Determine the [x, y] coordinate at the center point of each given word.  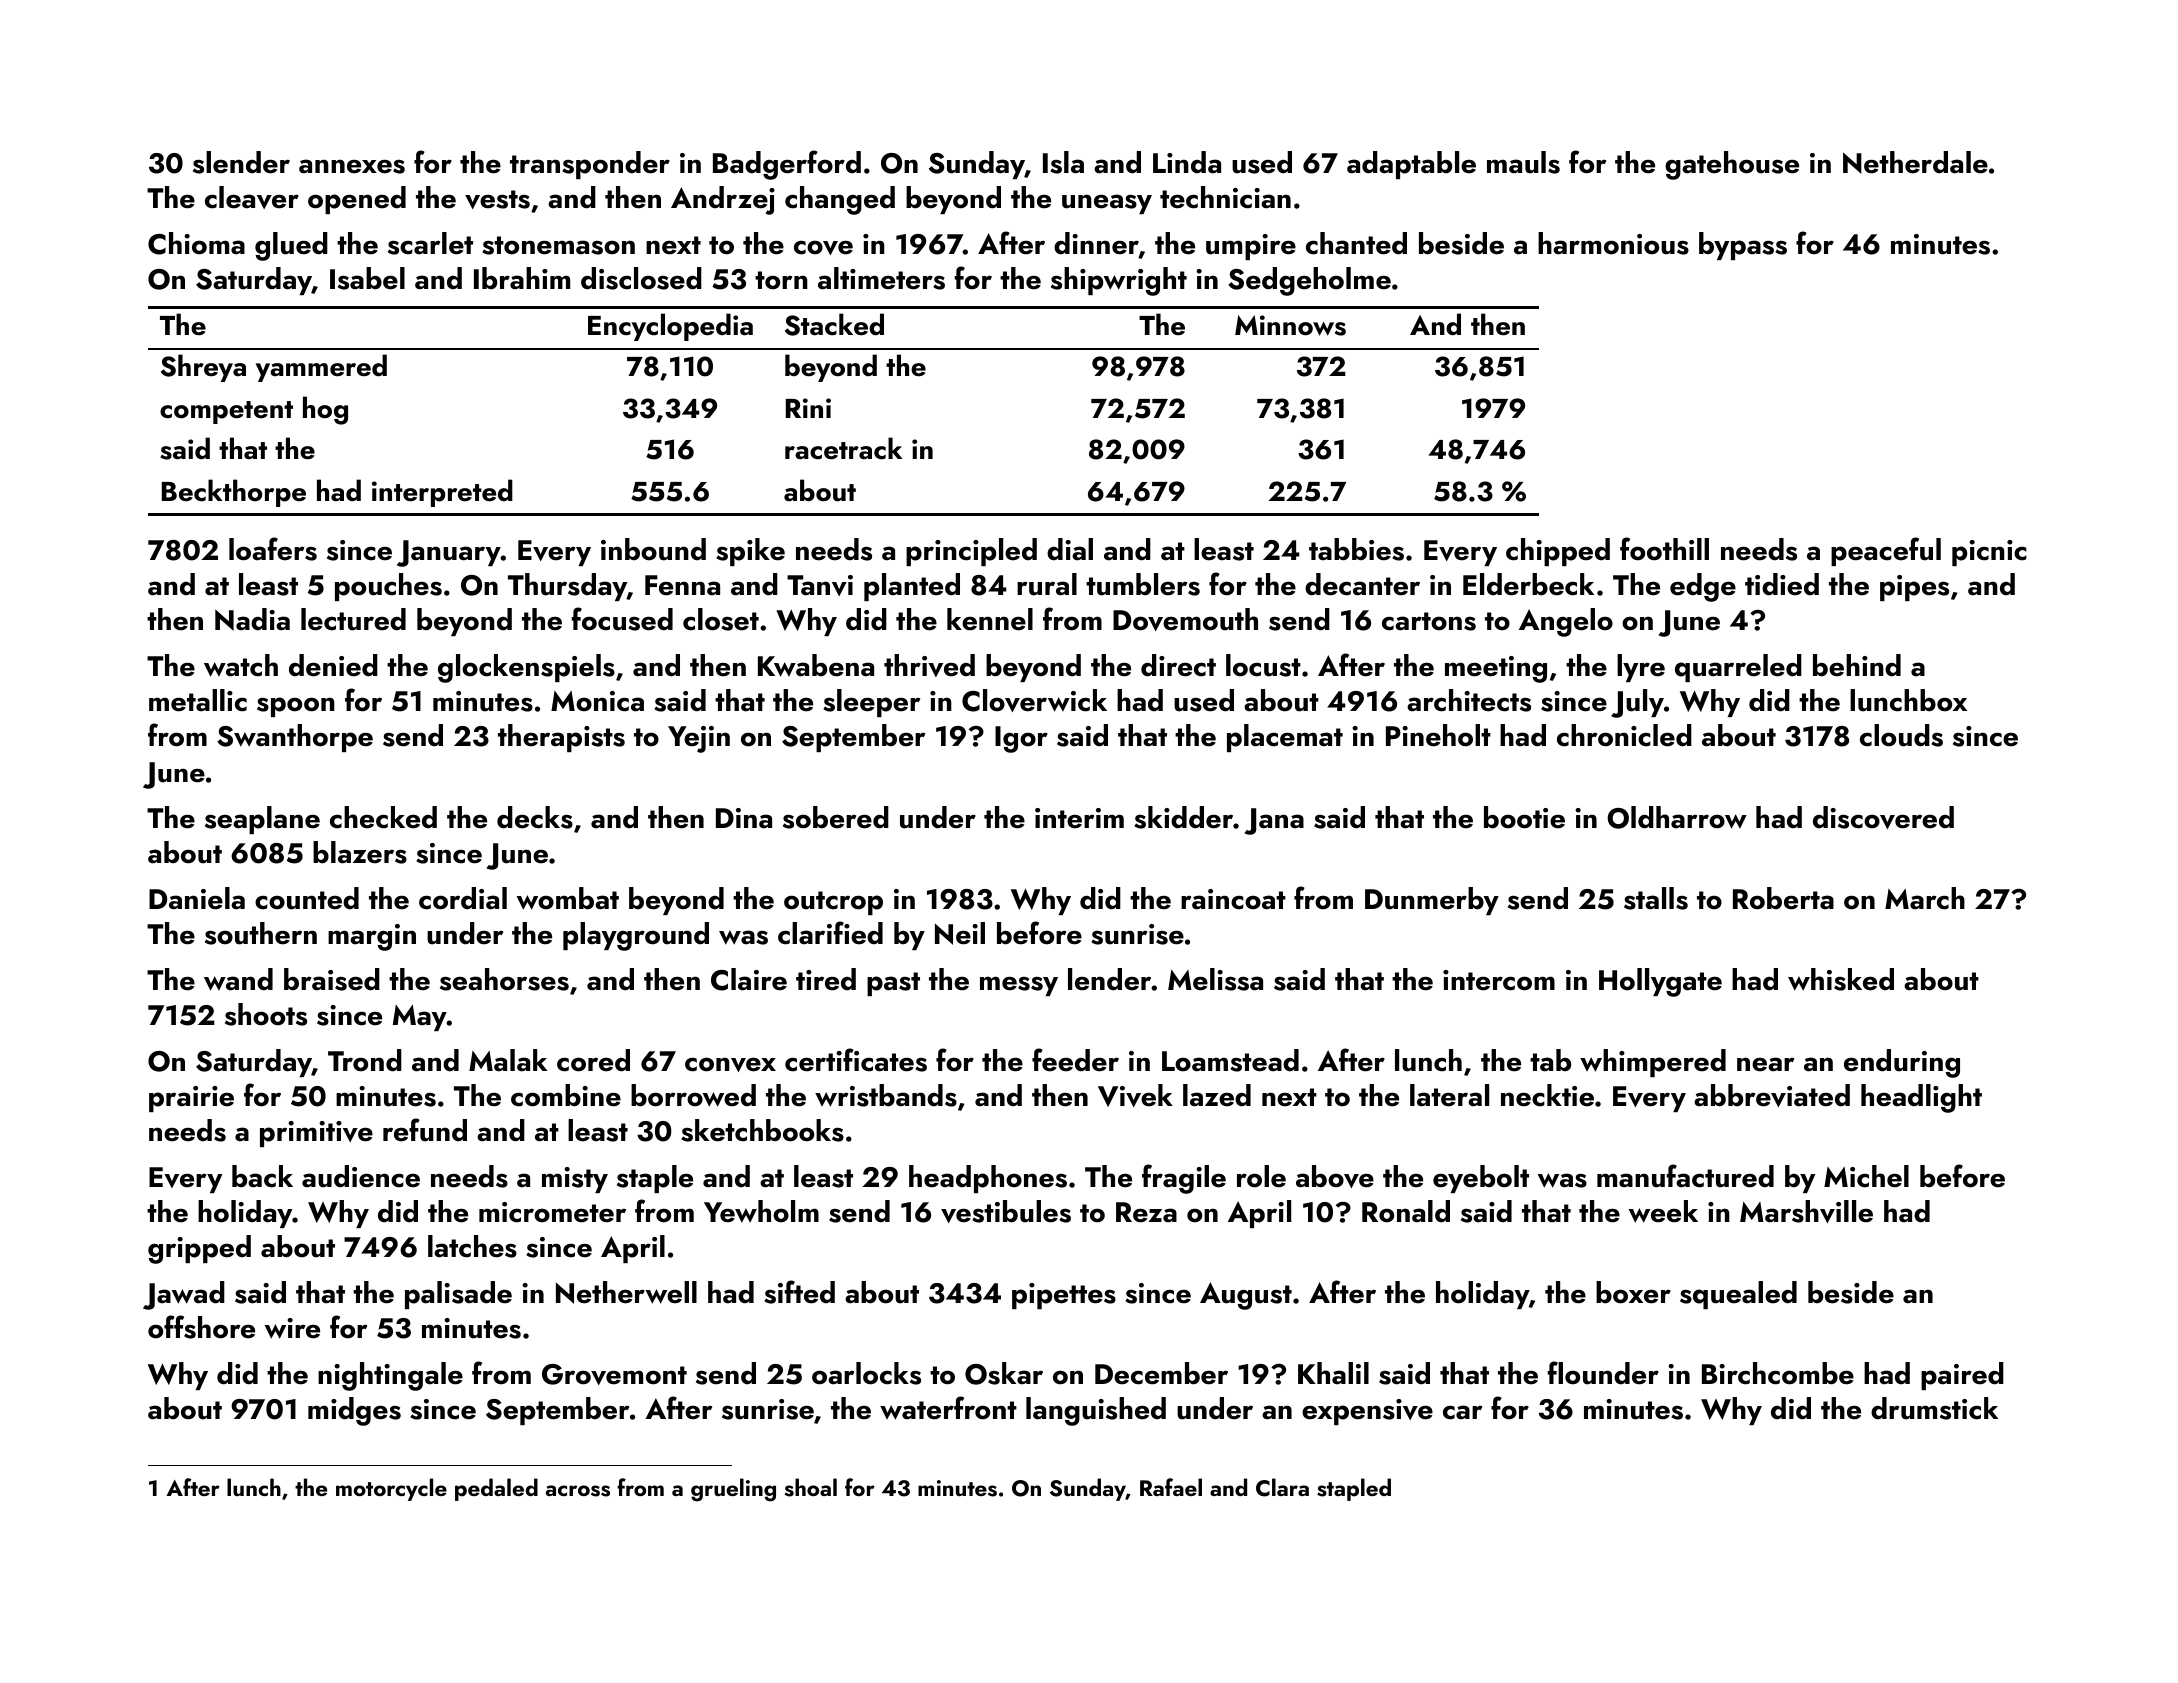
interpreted [442, 493]
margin [372, 937]
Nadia [252, 619]
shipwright [1119, 281]
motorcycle [391, 1489]
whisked [1841, 979]
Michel [1866, 1176]
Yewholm [761, 1211]
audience [361, 1176]
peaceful [1886, 551]
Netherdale [1915, 162]
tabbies [1356, 549]
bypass [1743, 246]
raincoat [1233, 899]
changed [840, 200]
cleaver [252, 197]
